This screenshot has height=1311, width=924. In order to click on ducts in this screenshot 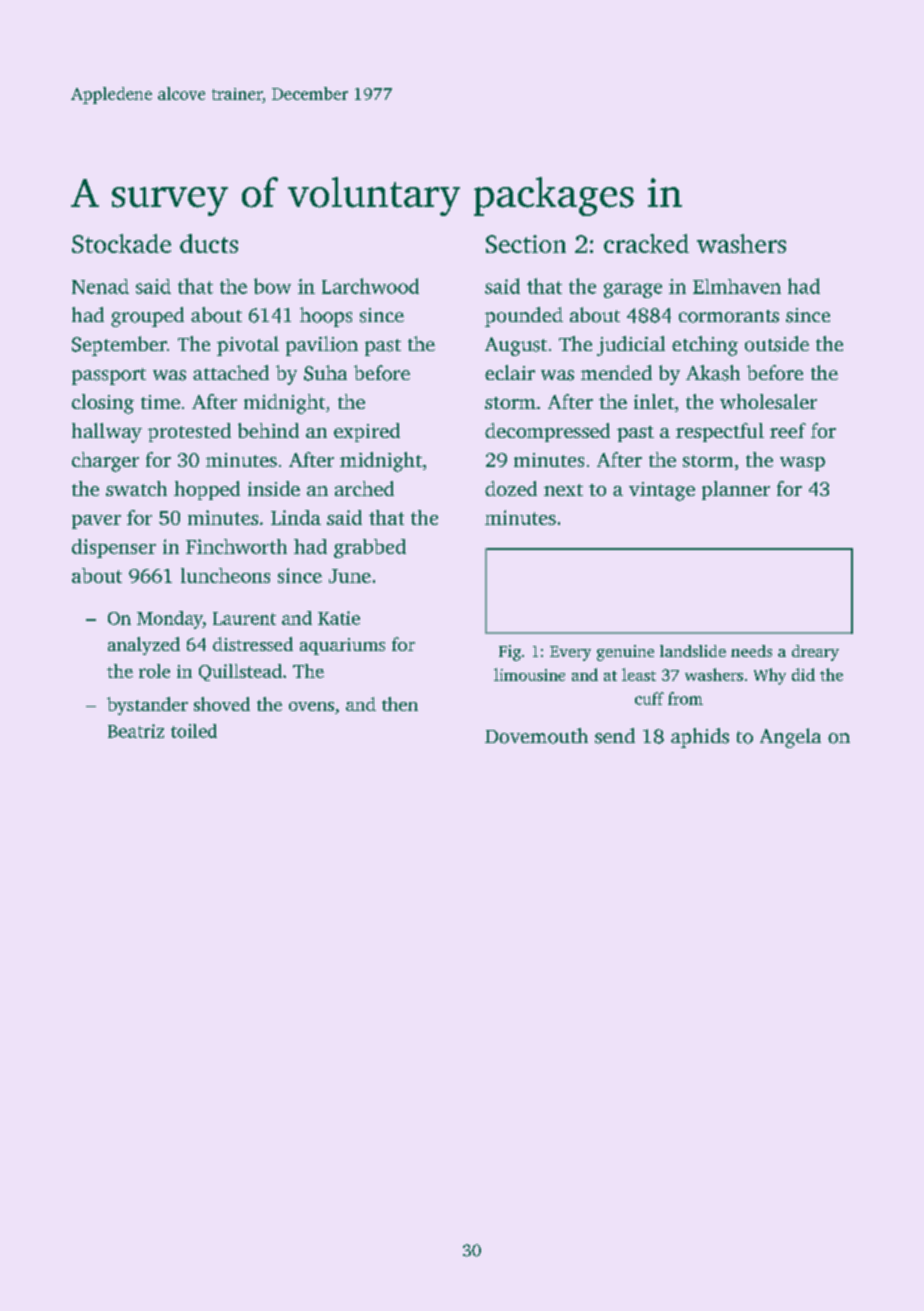, I will do `click(209, 243)`.
